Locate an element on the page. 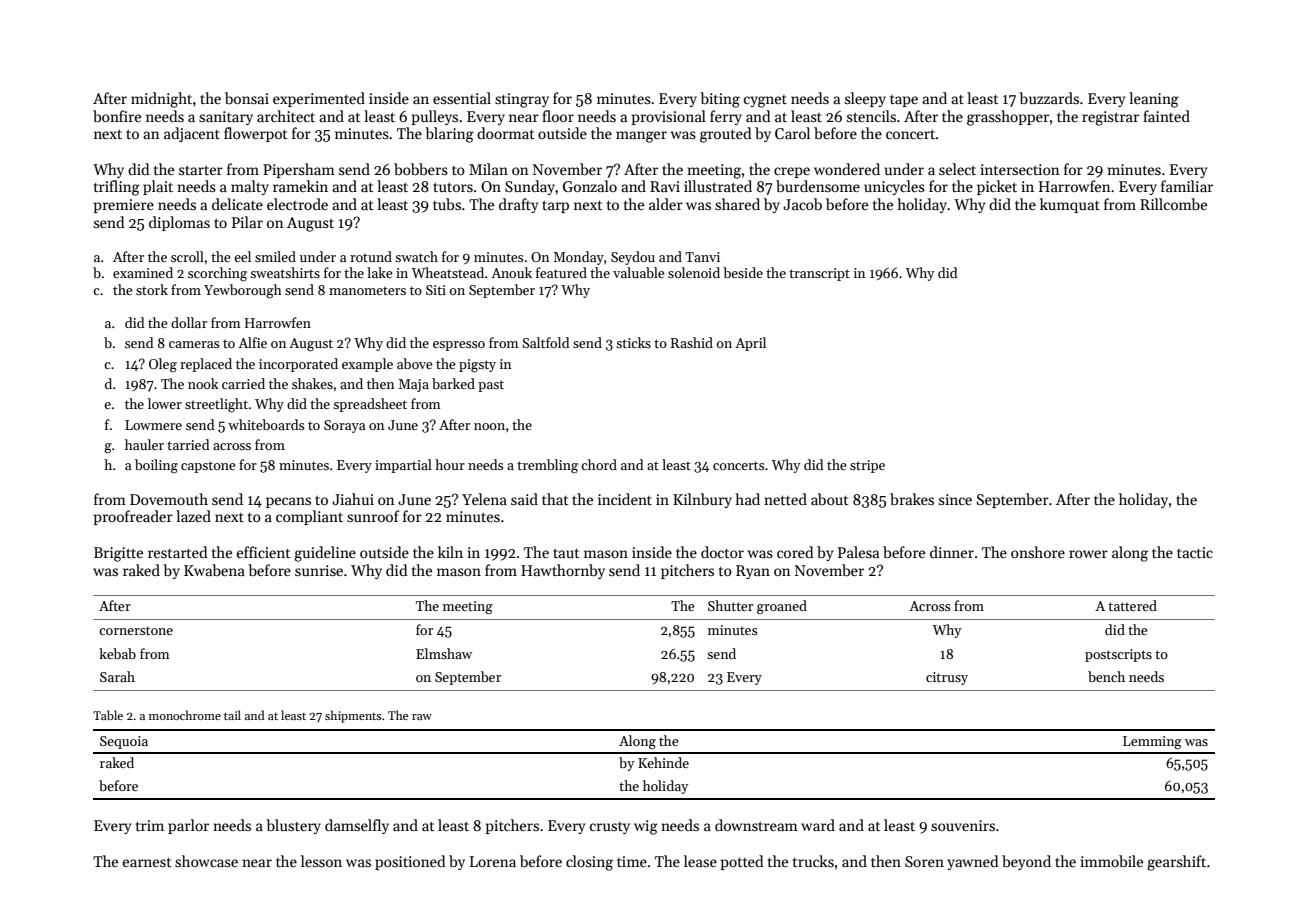  about is located at coordinates (830, 499).
